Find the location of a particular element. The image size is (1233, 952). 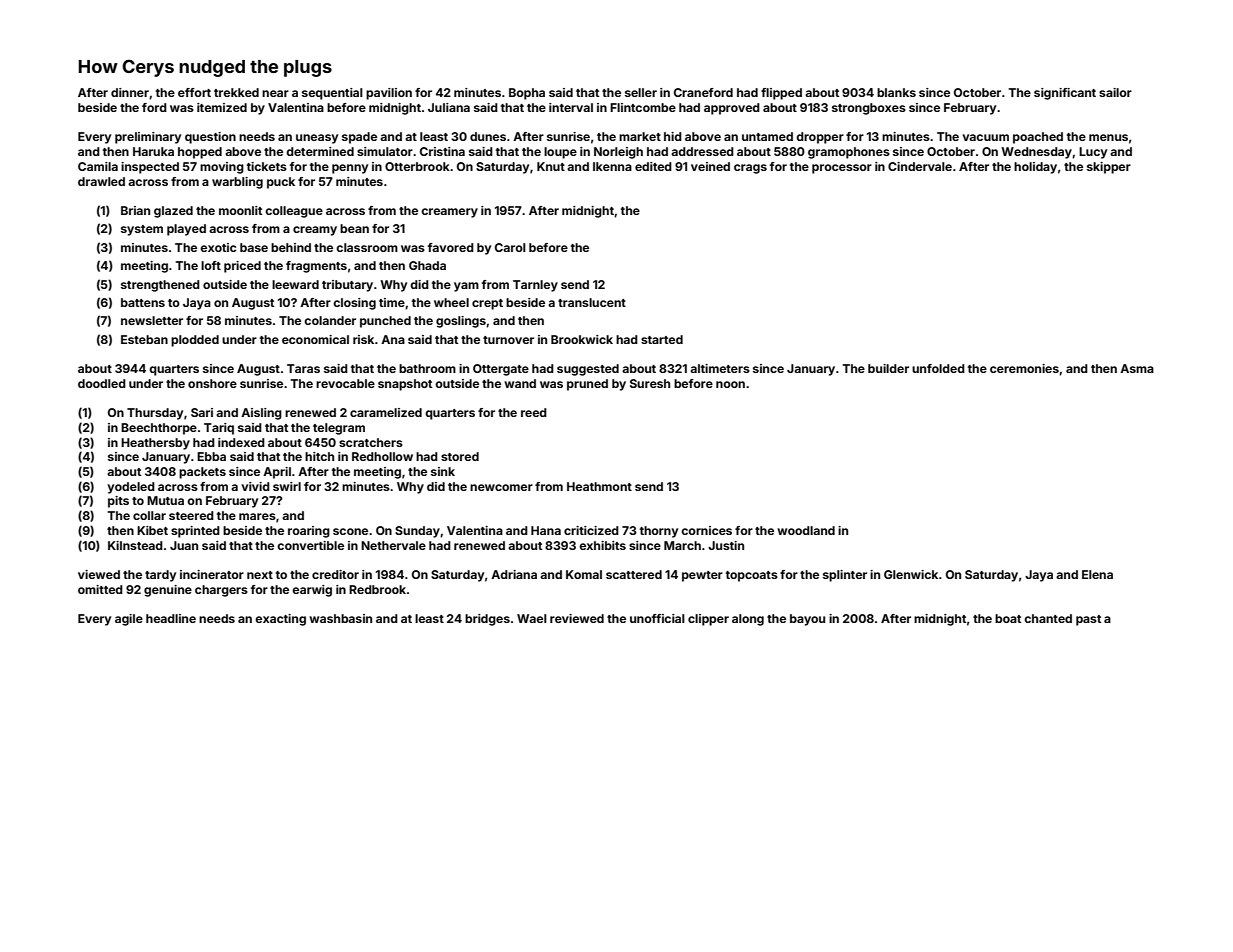

battens is located at coordinates (143, 302).
